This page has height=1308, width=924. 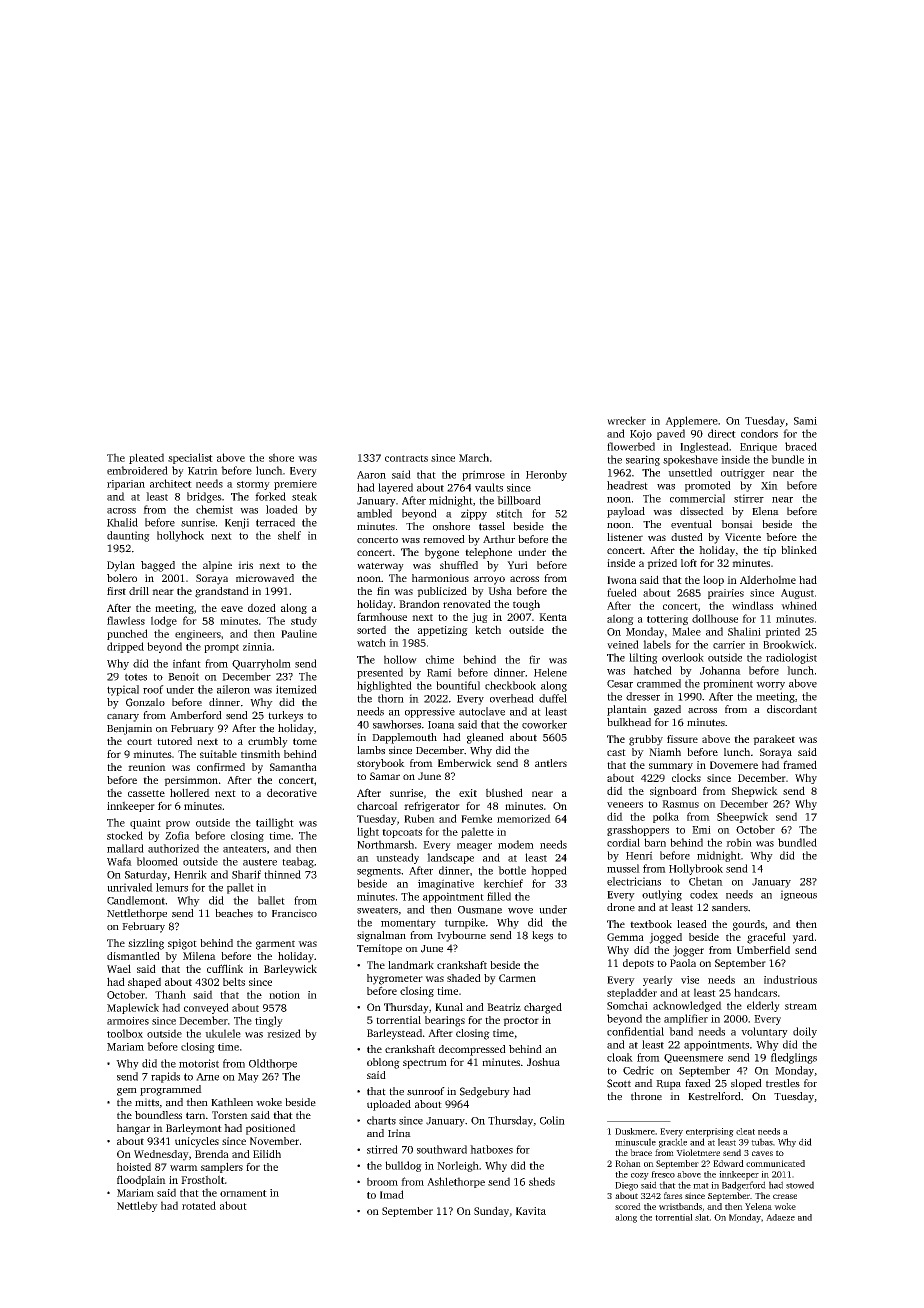 I want to click on conveyed, so click(x=206, y=1008).
